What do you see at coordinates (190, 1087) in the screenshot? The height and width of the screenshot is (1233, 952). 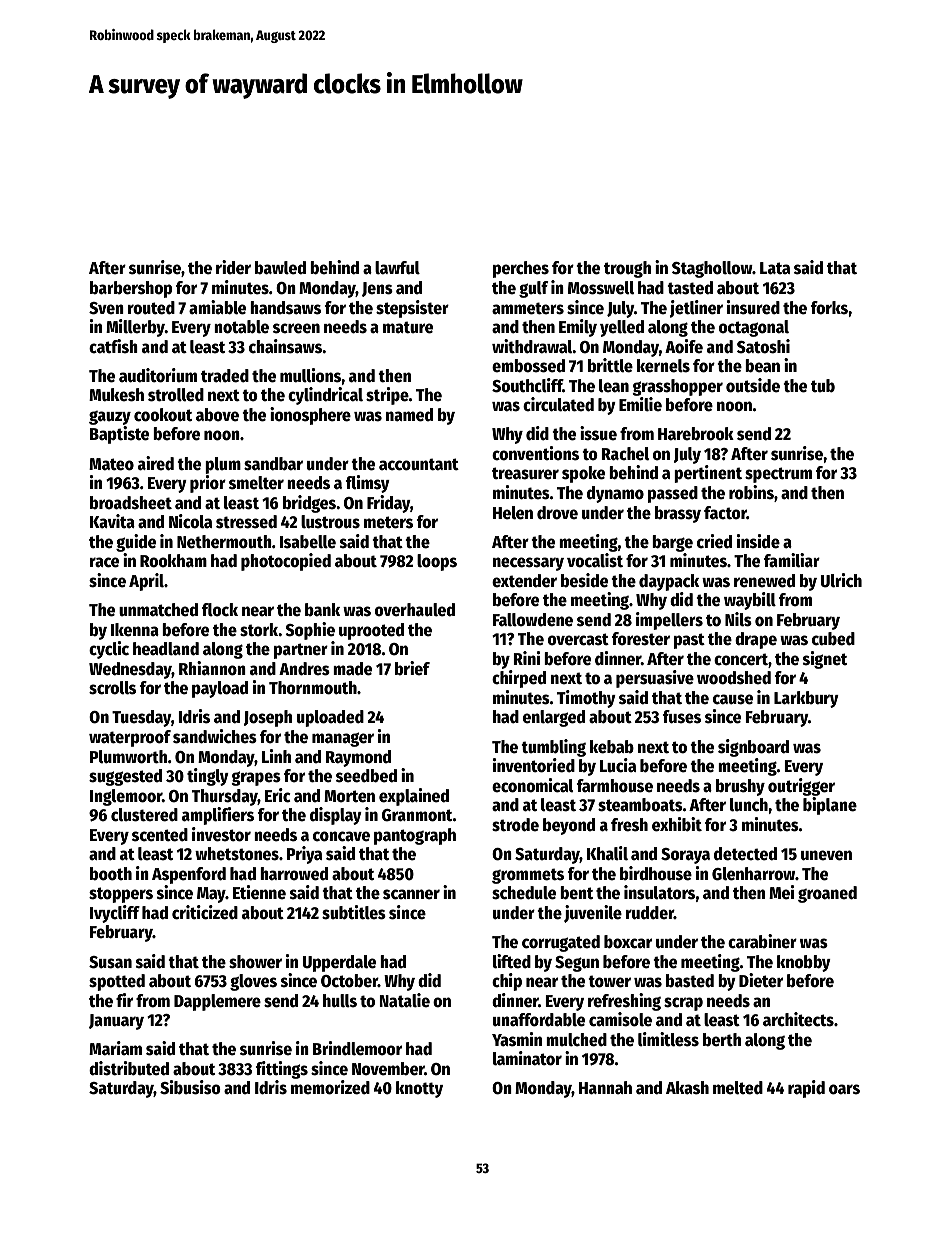 I see `Sibusiso` at bounding box center [190, 1087].
